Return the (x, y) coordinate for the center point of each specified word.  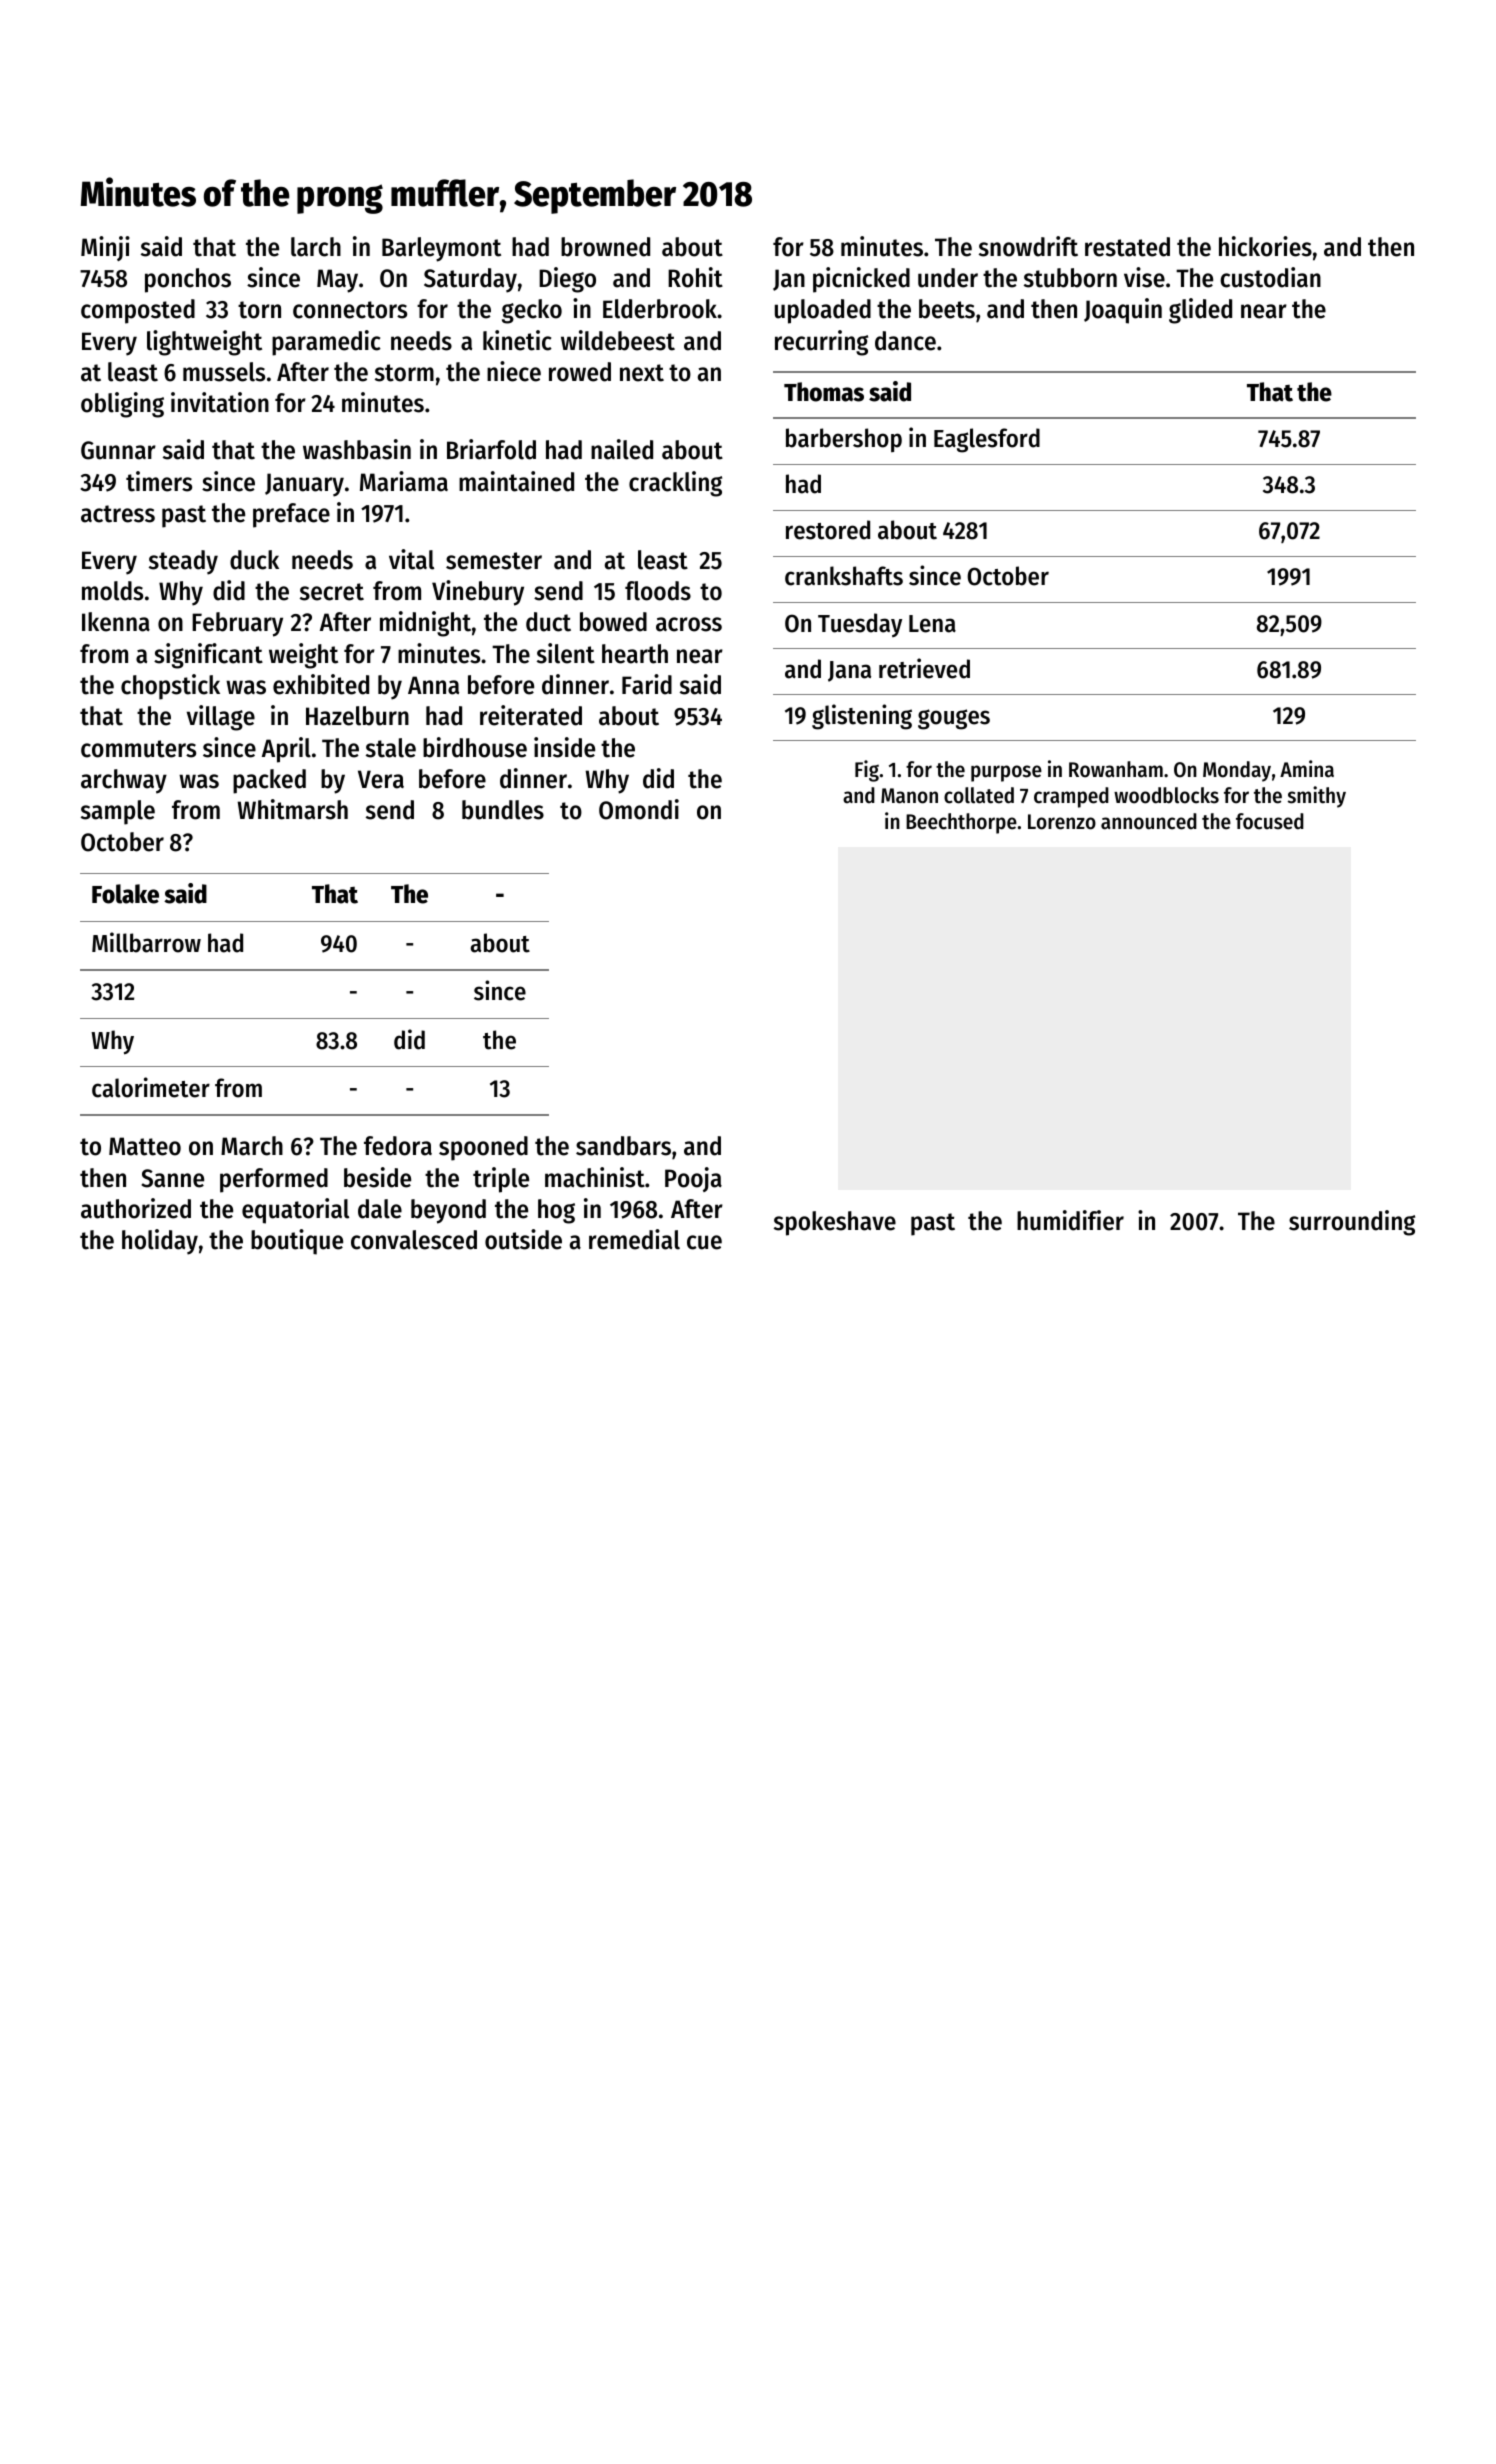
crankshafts (844, 576)
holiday (160, 1242)
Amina (1307, 769)
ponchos (188, 280)
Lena (932, 624)
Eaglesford (987, 440)
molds (112, 591)
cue (704, 1242)
